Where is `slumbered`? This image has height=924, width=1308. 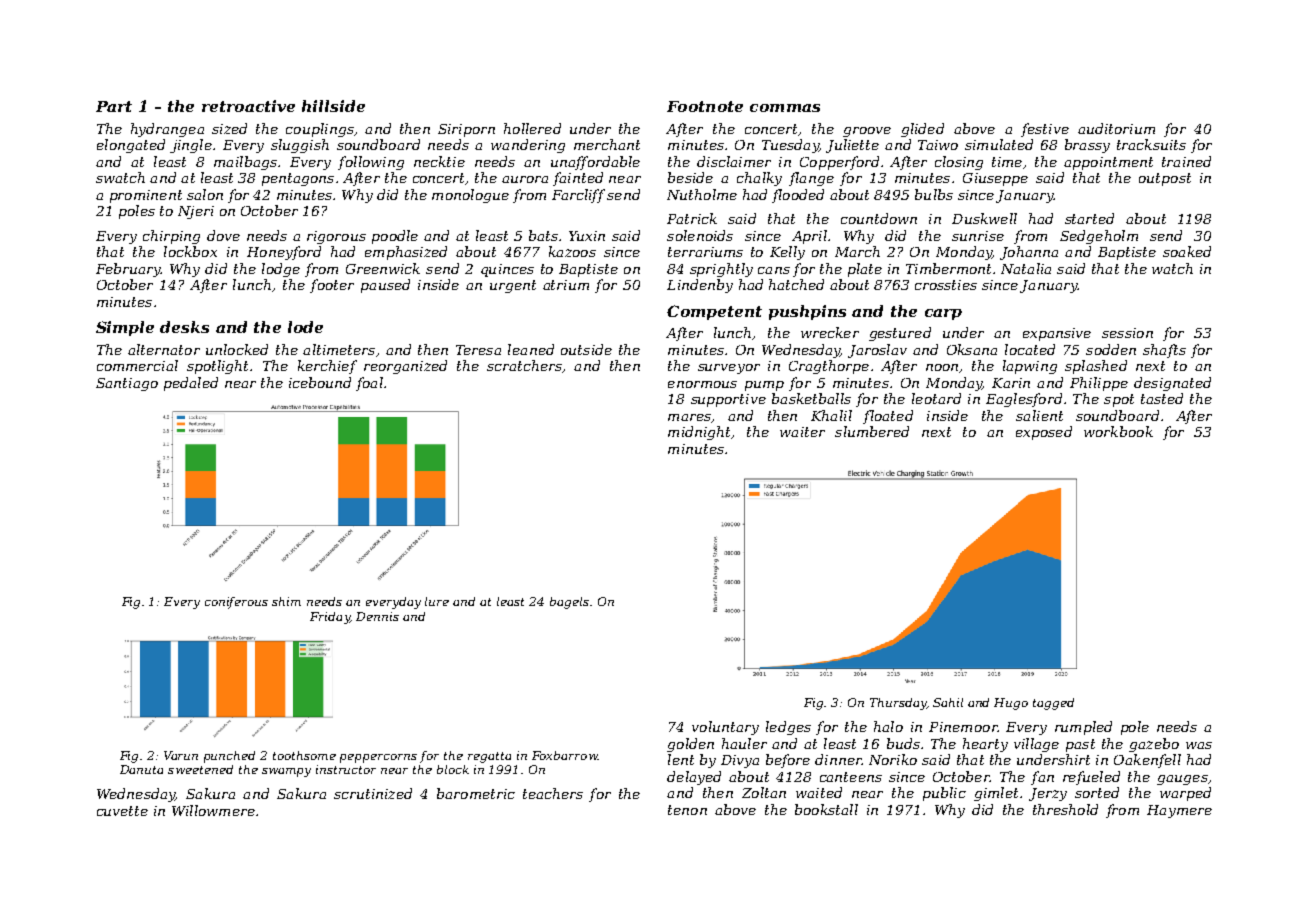
slumbered is located at coordinates (872, 431).
